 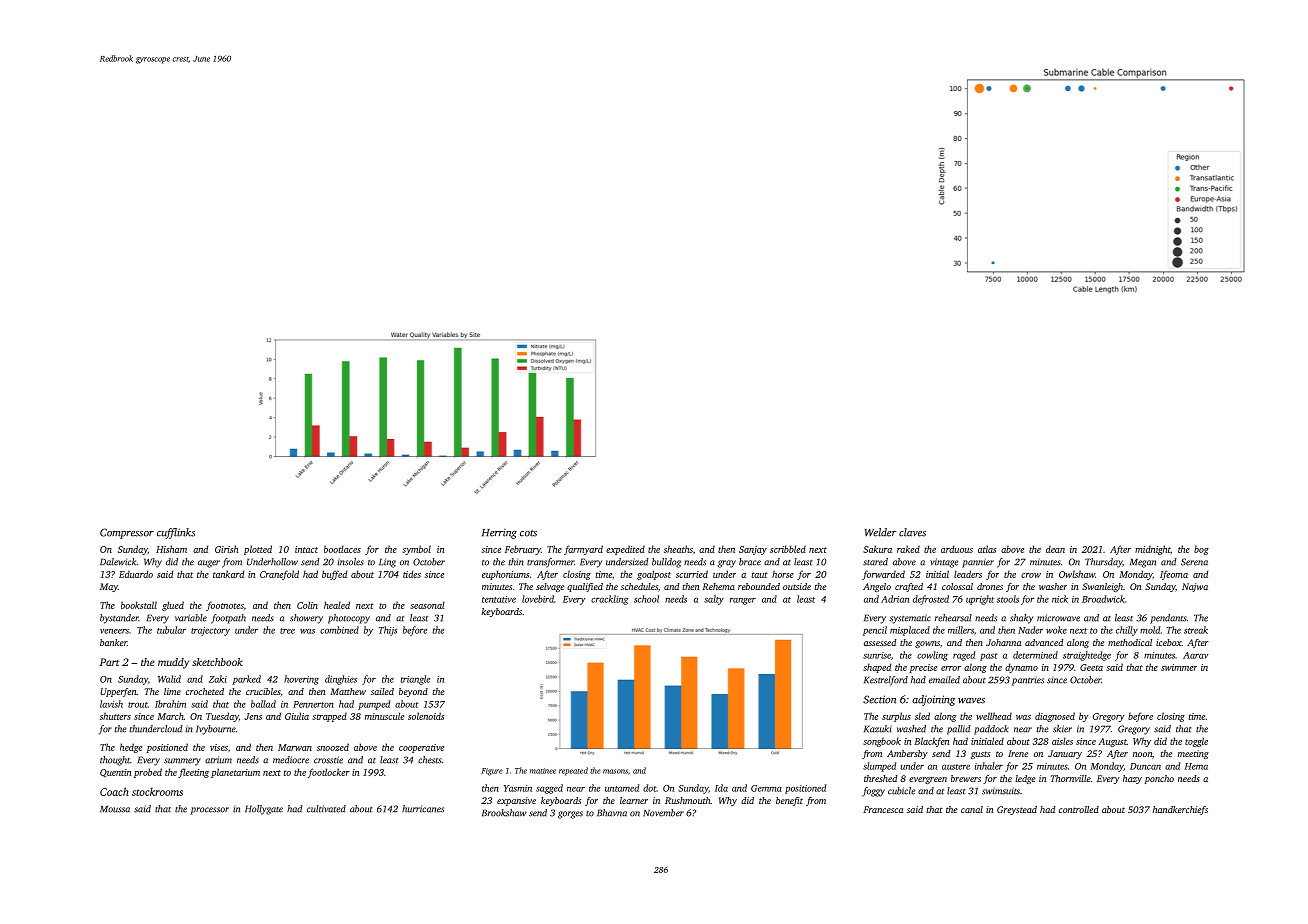 I want to click on sunrise, so click(x=877, y=655).
